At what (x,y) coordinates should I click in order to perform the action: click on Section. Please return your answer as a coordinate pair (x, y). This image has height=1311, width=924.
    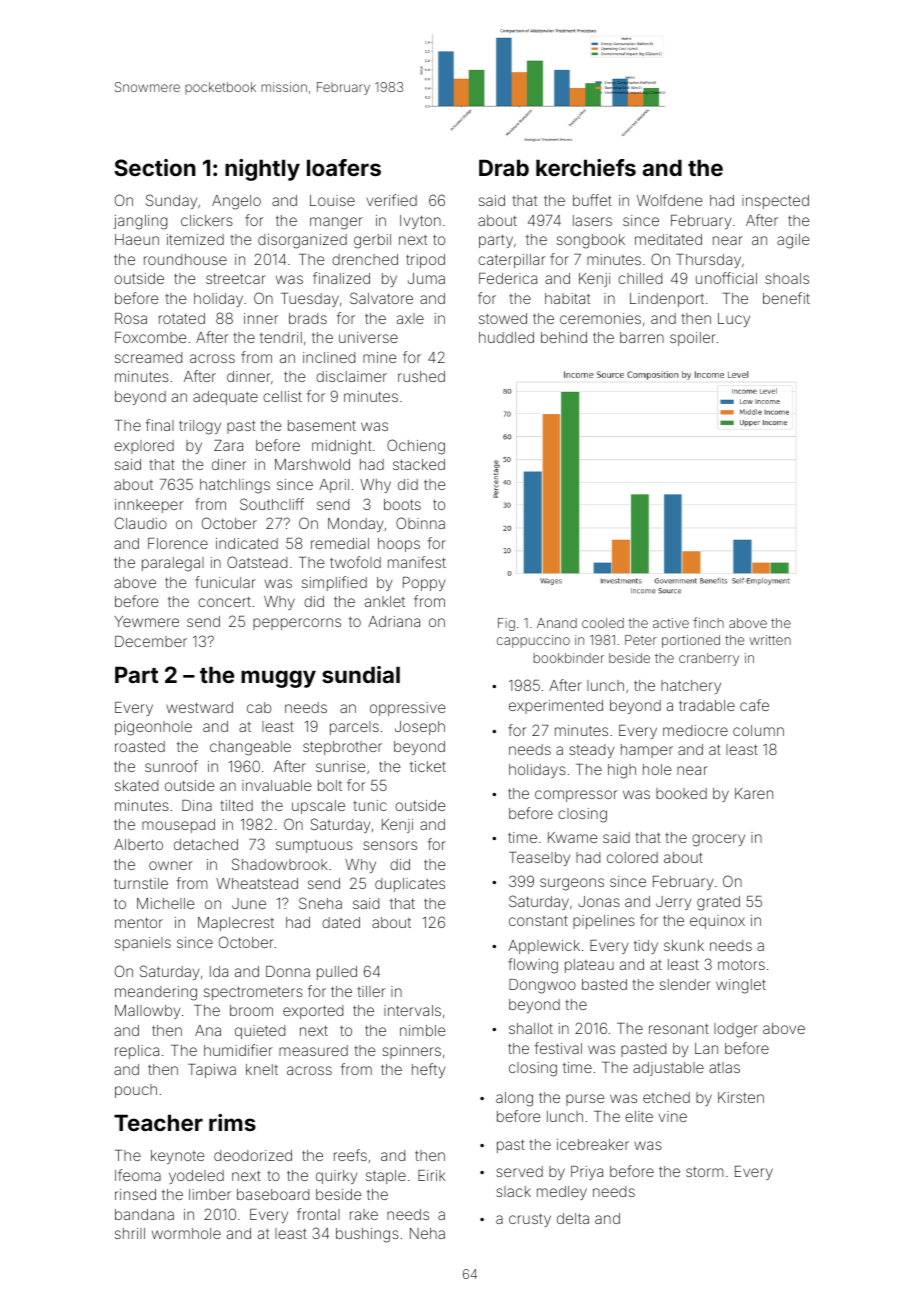
    Looking at the image, I should click on (155, 167).
